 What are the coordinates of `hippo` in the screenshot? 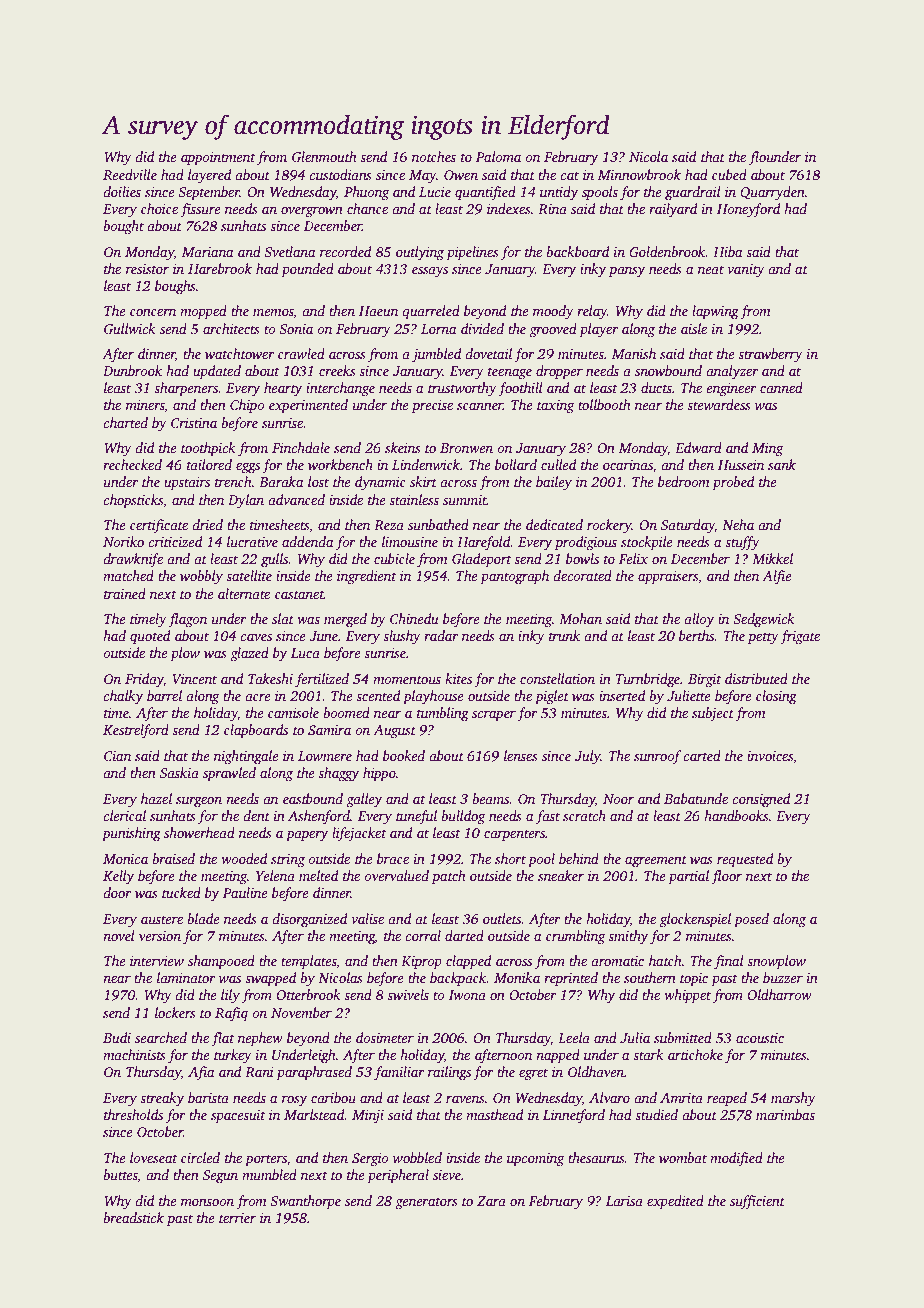 It's located at (379, 774).
